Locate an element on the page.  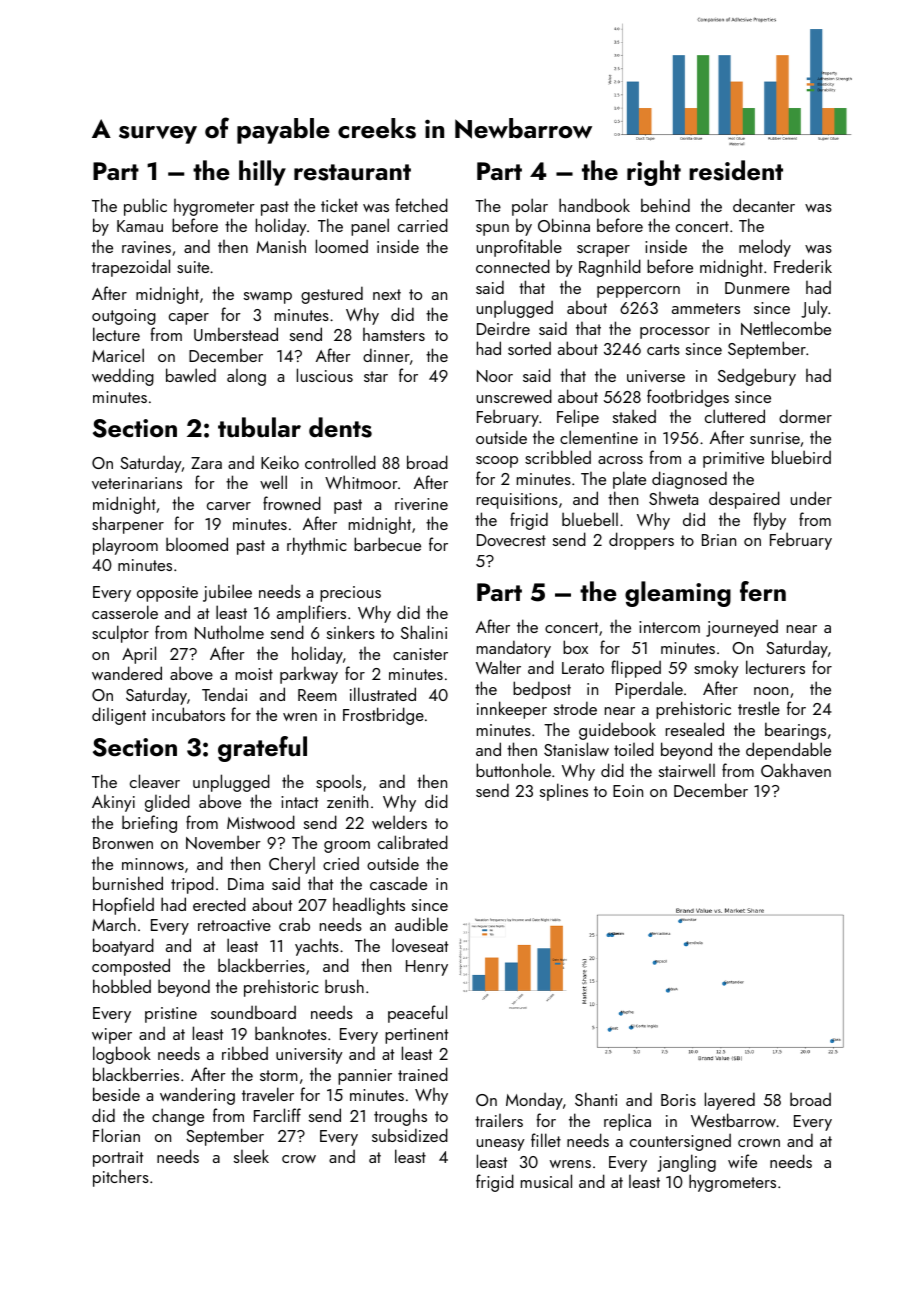
subsidized is located at coordinates (410, 1135).
